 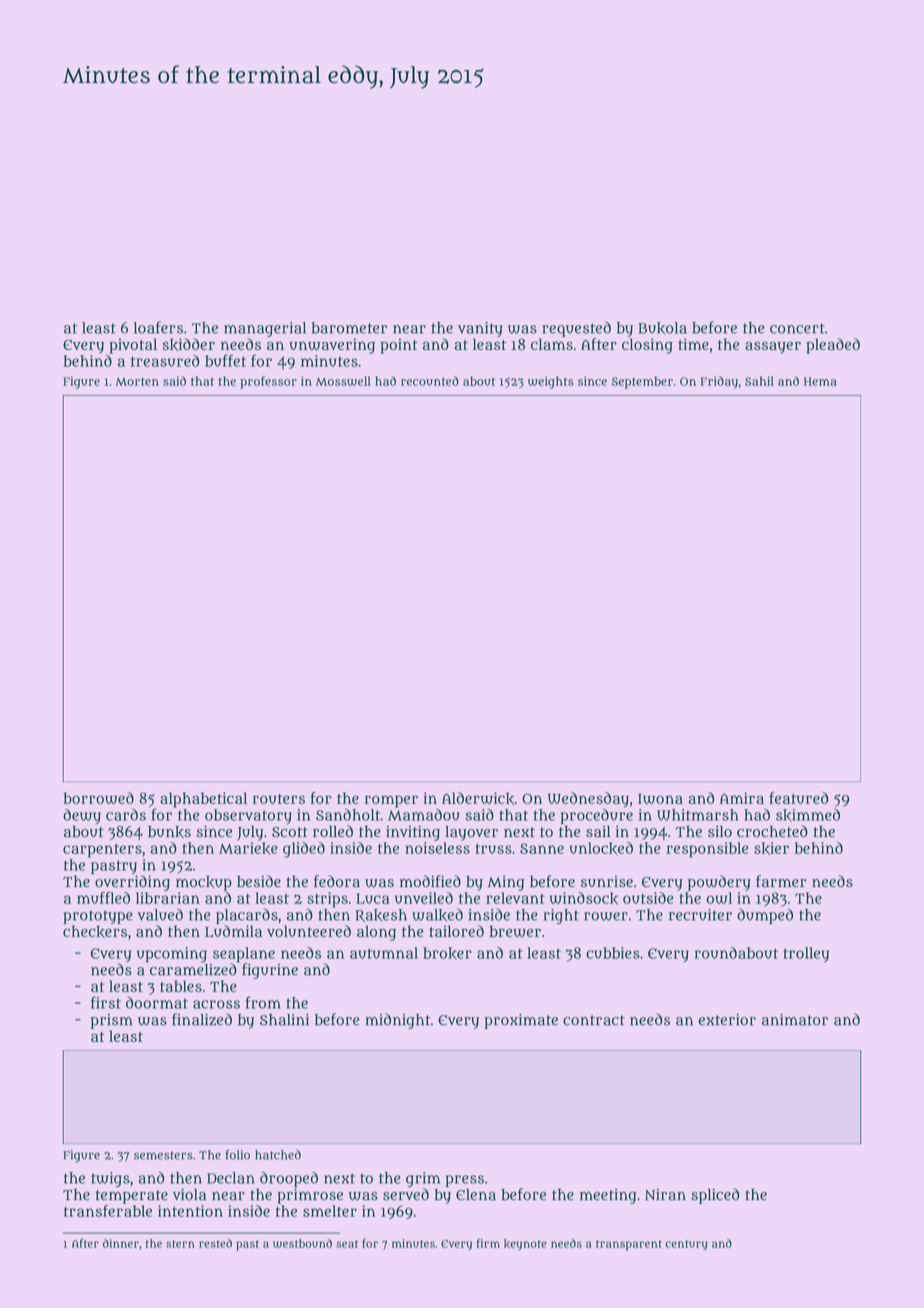 What do you see at coordinates (169, 832) in the page?
I see `bunks` at bounding box center [169, 832].
